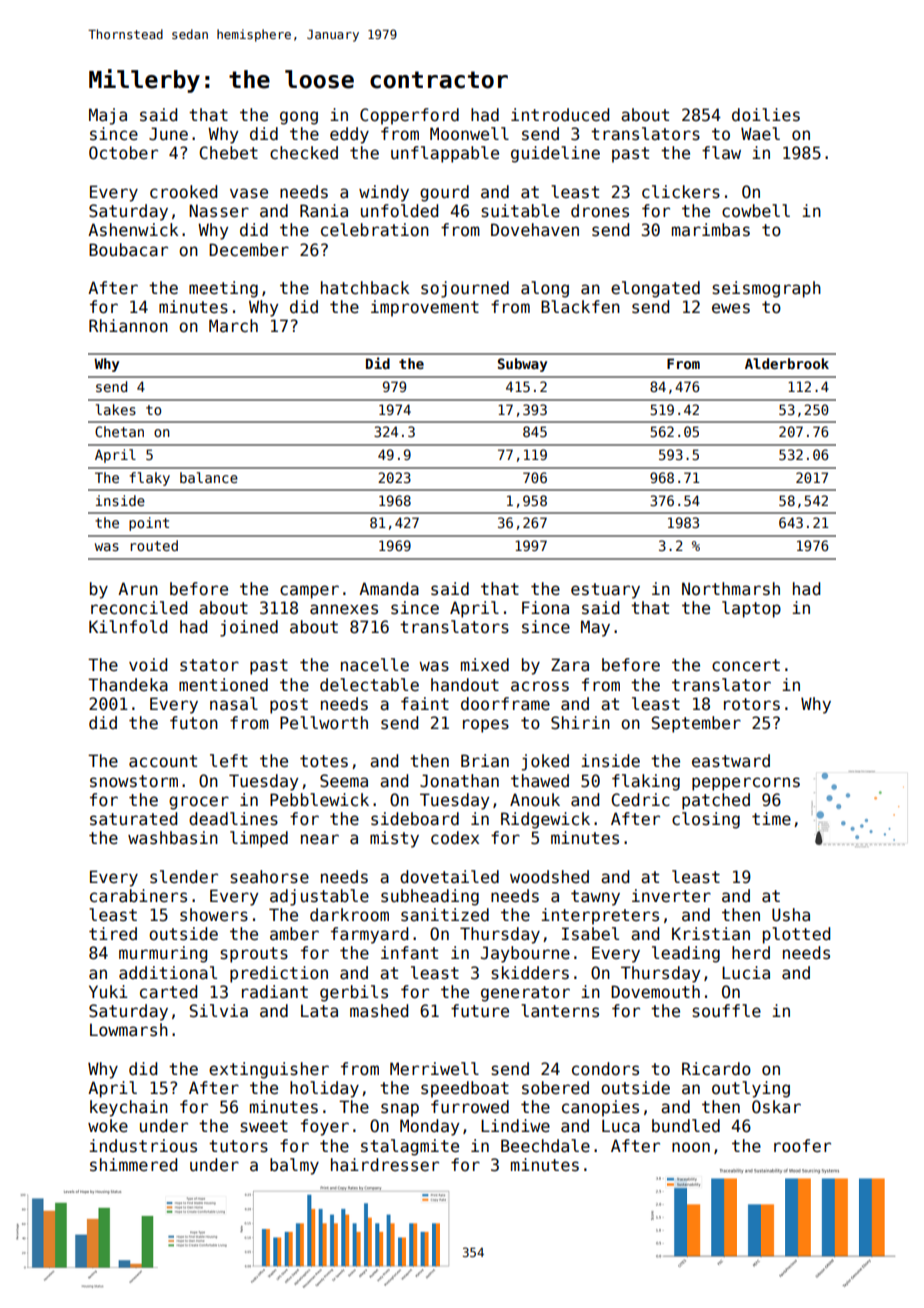 The image size is (924, 1308). Describe the element at coordinates (766, 115) in the screenshot. I see `doilies` at that location.
